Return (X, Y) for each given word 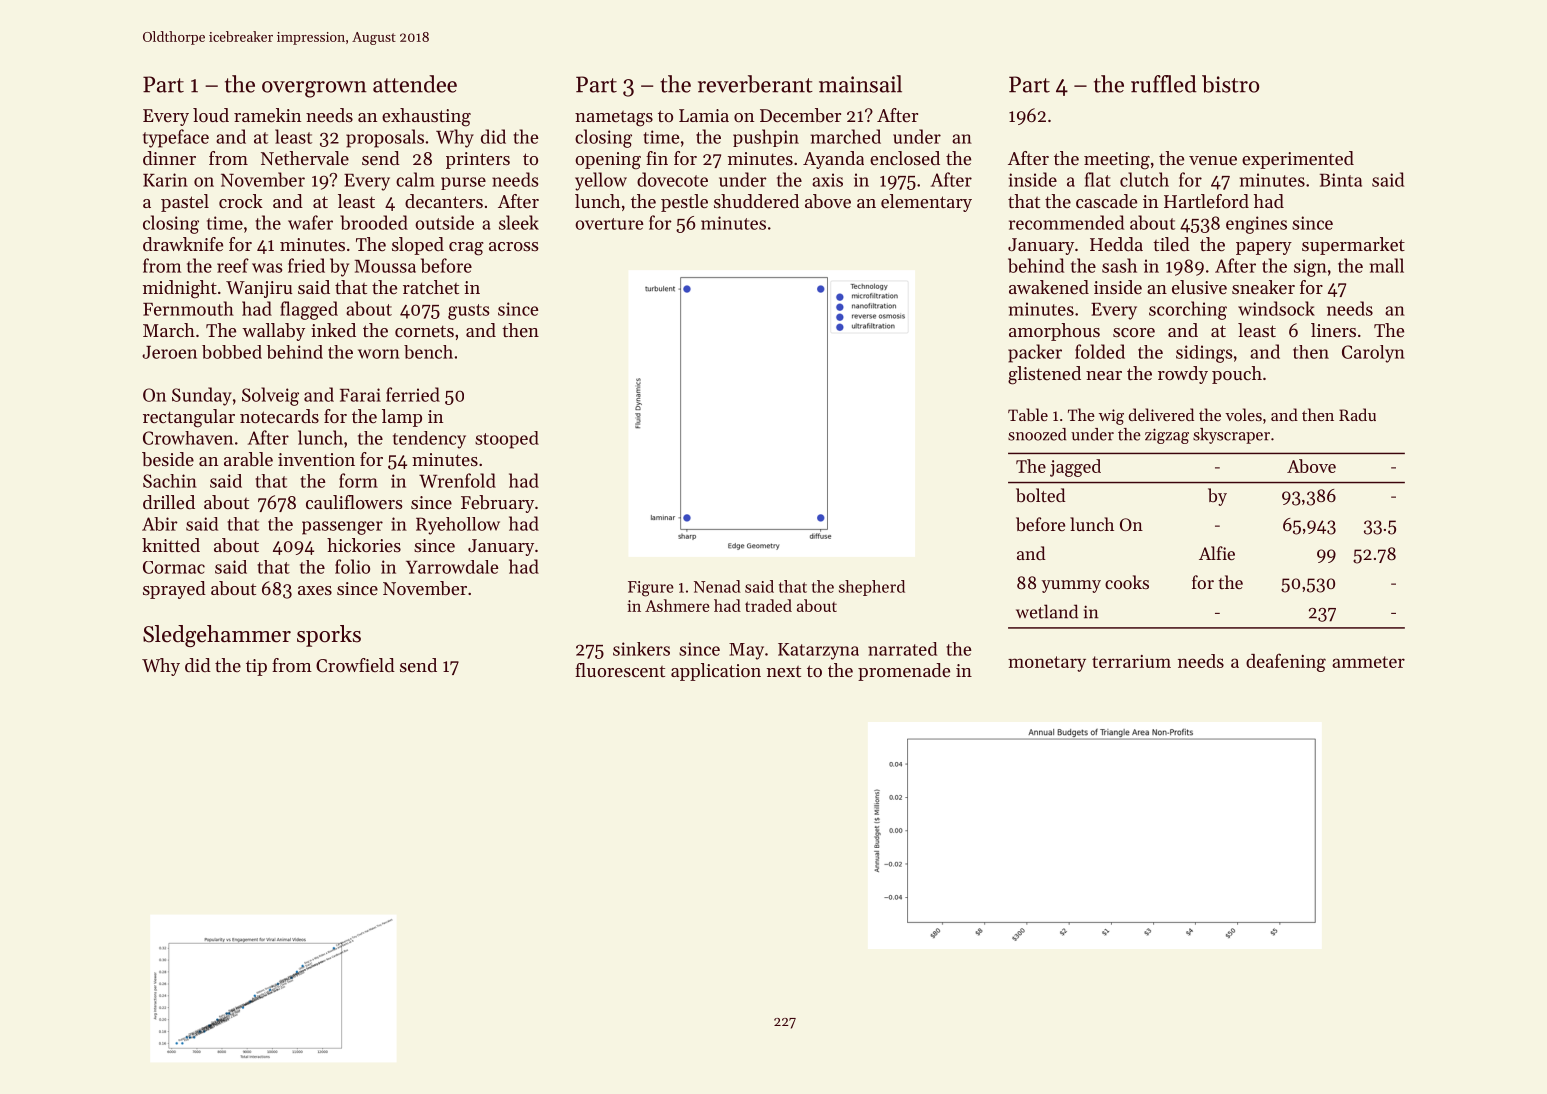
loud (211, 115)
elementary (926, 203)
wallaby (273, 332)
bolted (1040, 495)
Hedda (1116, 244)
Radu (1357, 414)
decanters (444, 201)
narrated (902, 649)
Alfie (1217, 553)
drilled (169, 502)
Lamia (704, 115)
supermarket (1353, 246)
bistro (1230, 84)
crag (466, 249)
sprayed (174, 590)
